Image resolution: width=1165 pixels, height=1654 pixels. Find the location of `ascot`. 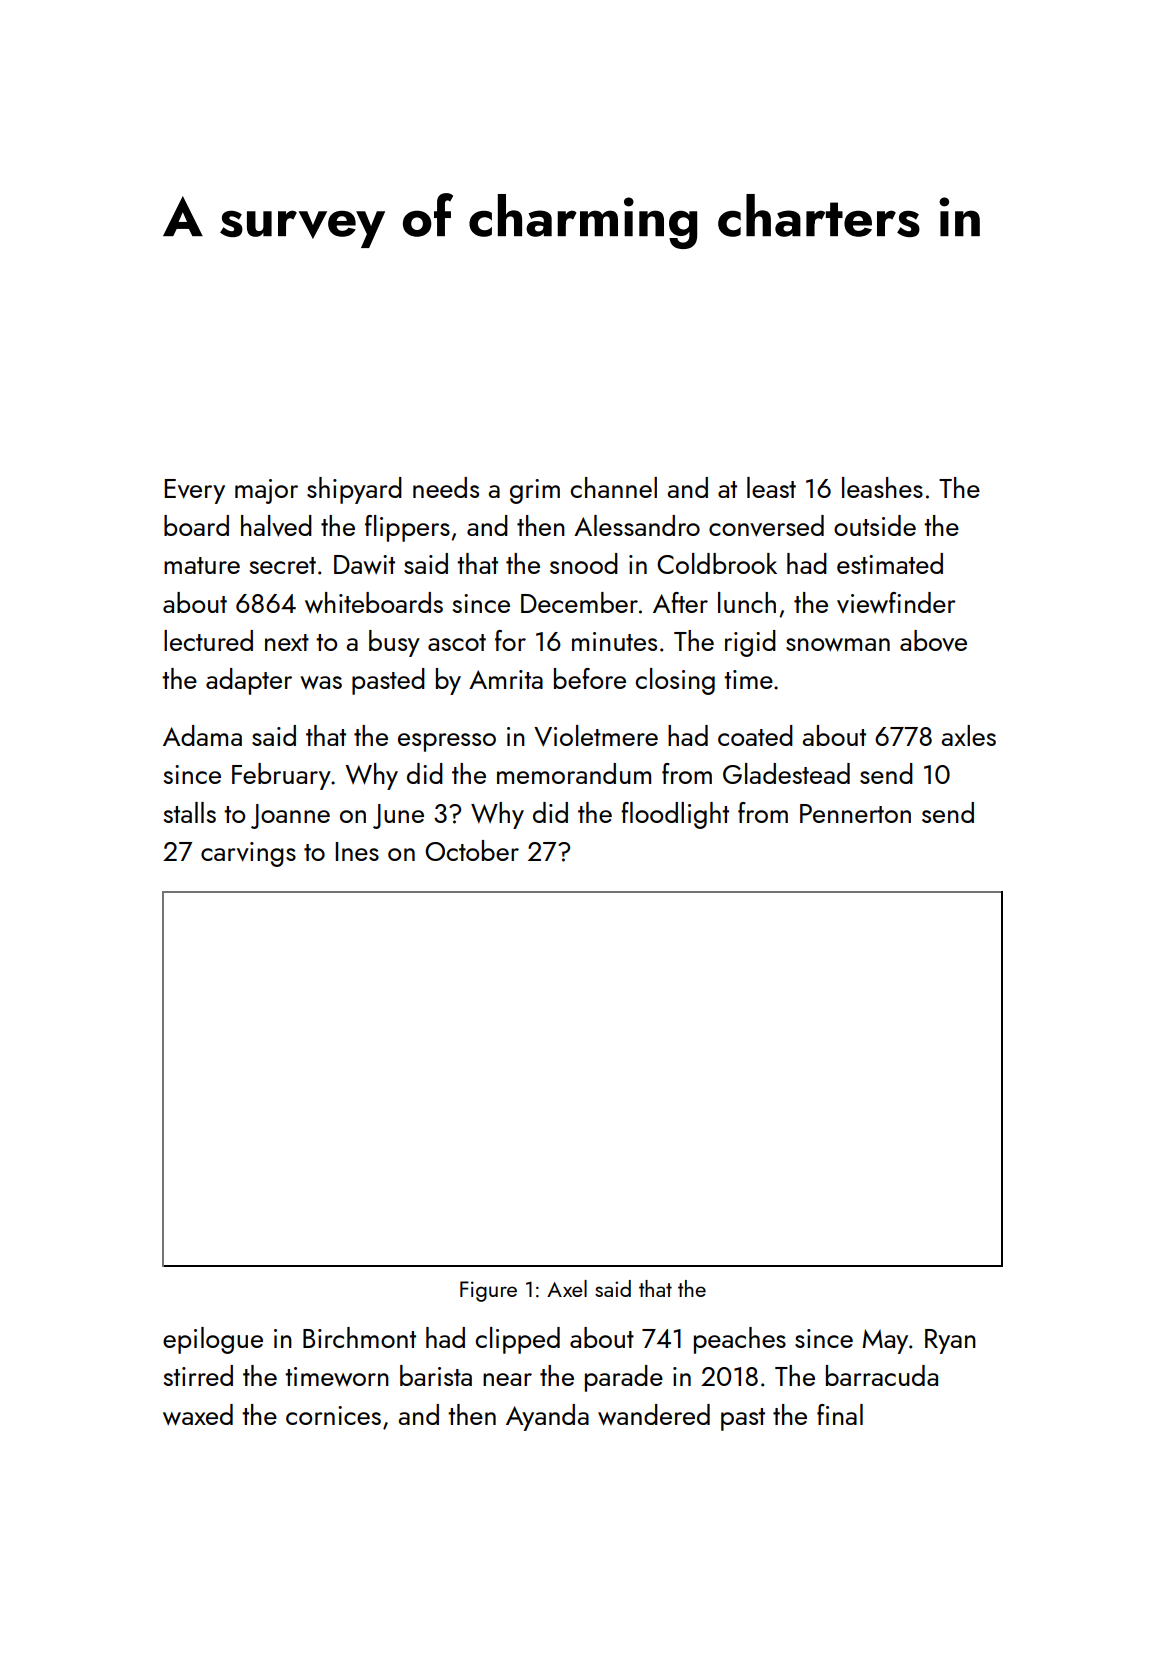

ascot is located at coordinates (457, 642).
